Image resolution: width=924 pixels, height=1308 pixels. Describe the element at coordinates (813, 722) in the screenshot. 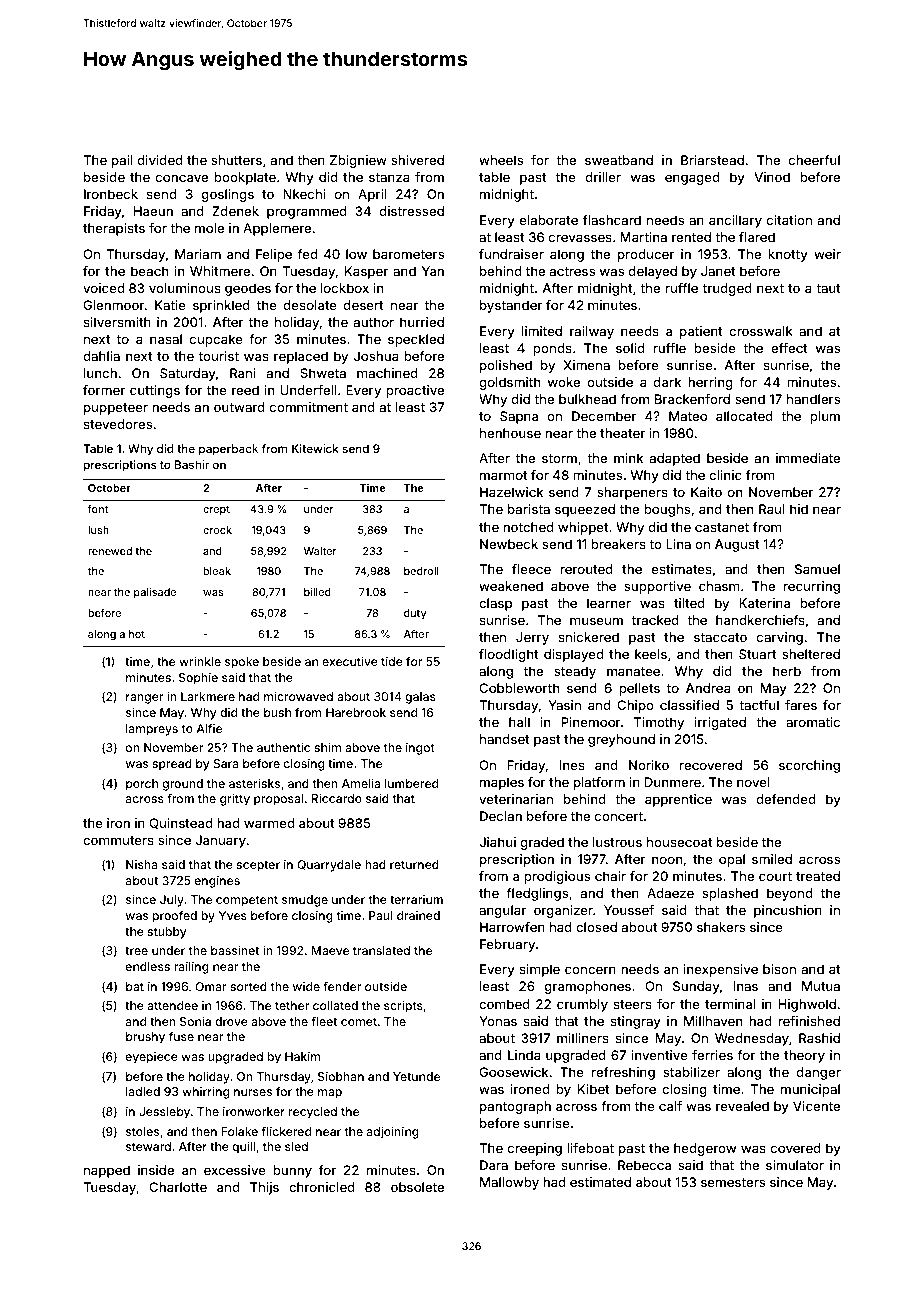

I see `aromatic` at that location.
